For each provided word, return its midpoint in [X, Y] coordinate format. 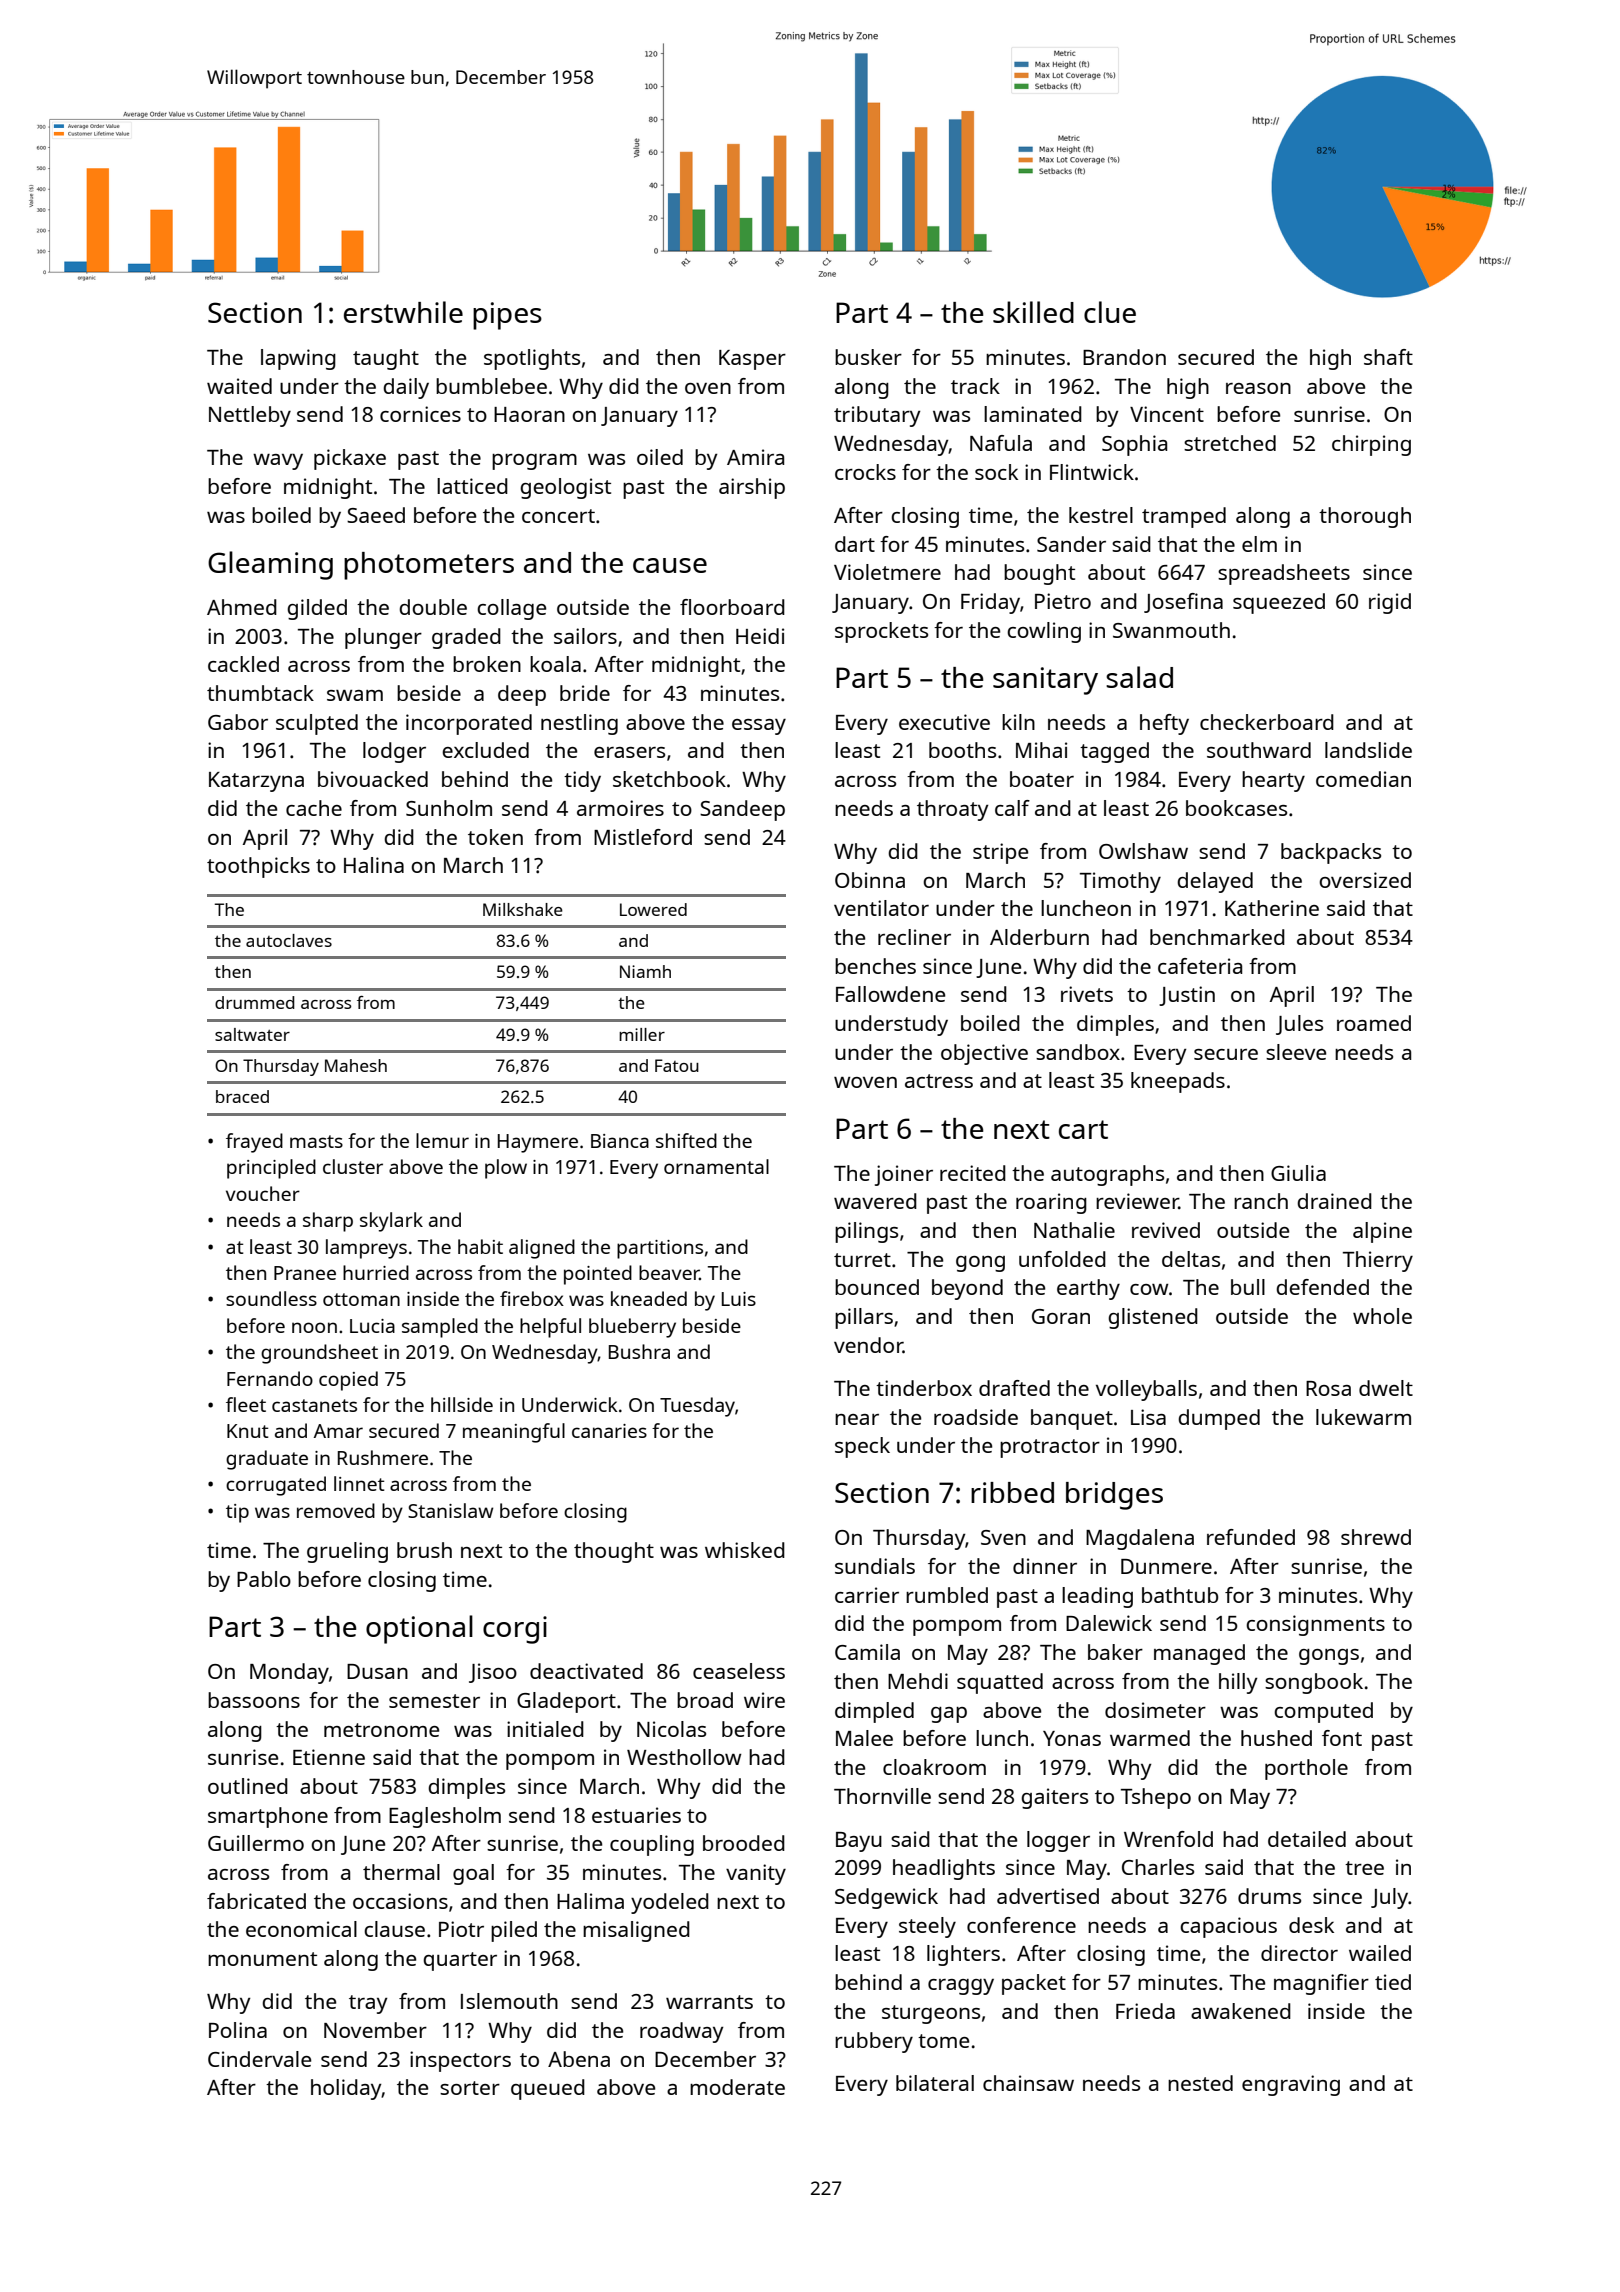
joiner [904, 1175]
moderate [737, 2087]
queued [548, 2089]
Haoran [529, 414]
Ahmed [242, 607]
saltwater [252, 1034]
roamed [1374, 1023]
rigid [1390, 603]
